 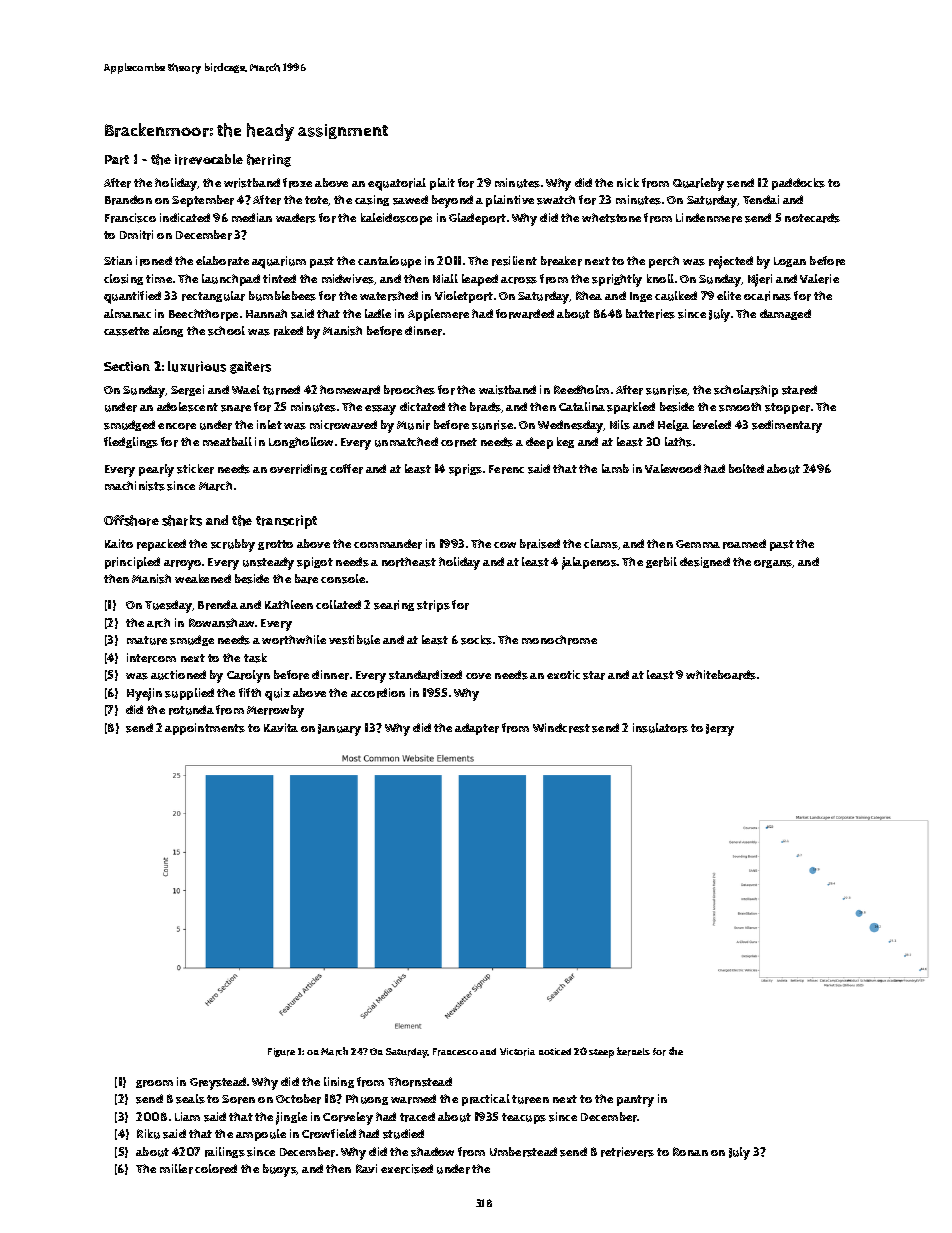 What do you see at coordinates (635, 1101) in the screenshot?
I see `pantry` at bounding box center [635, 1101].
